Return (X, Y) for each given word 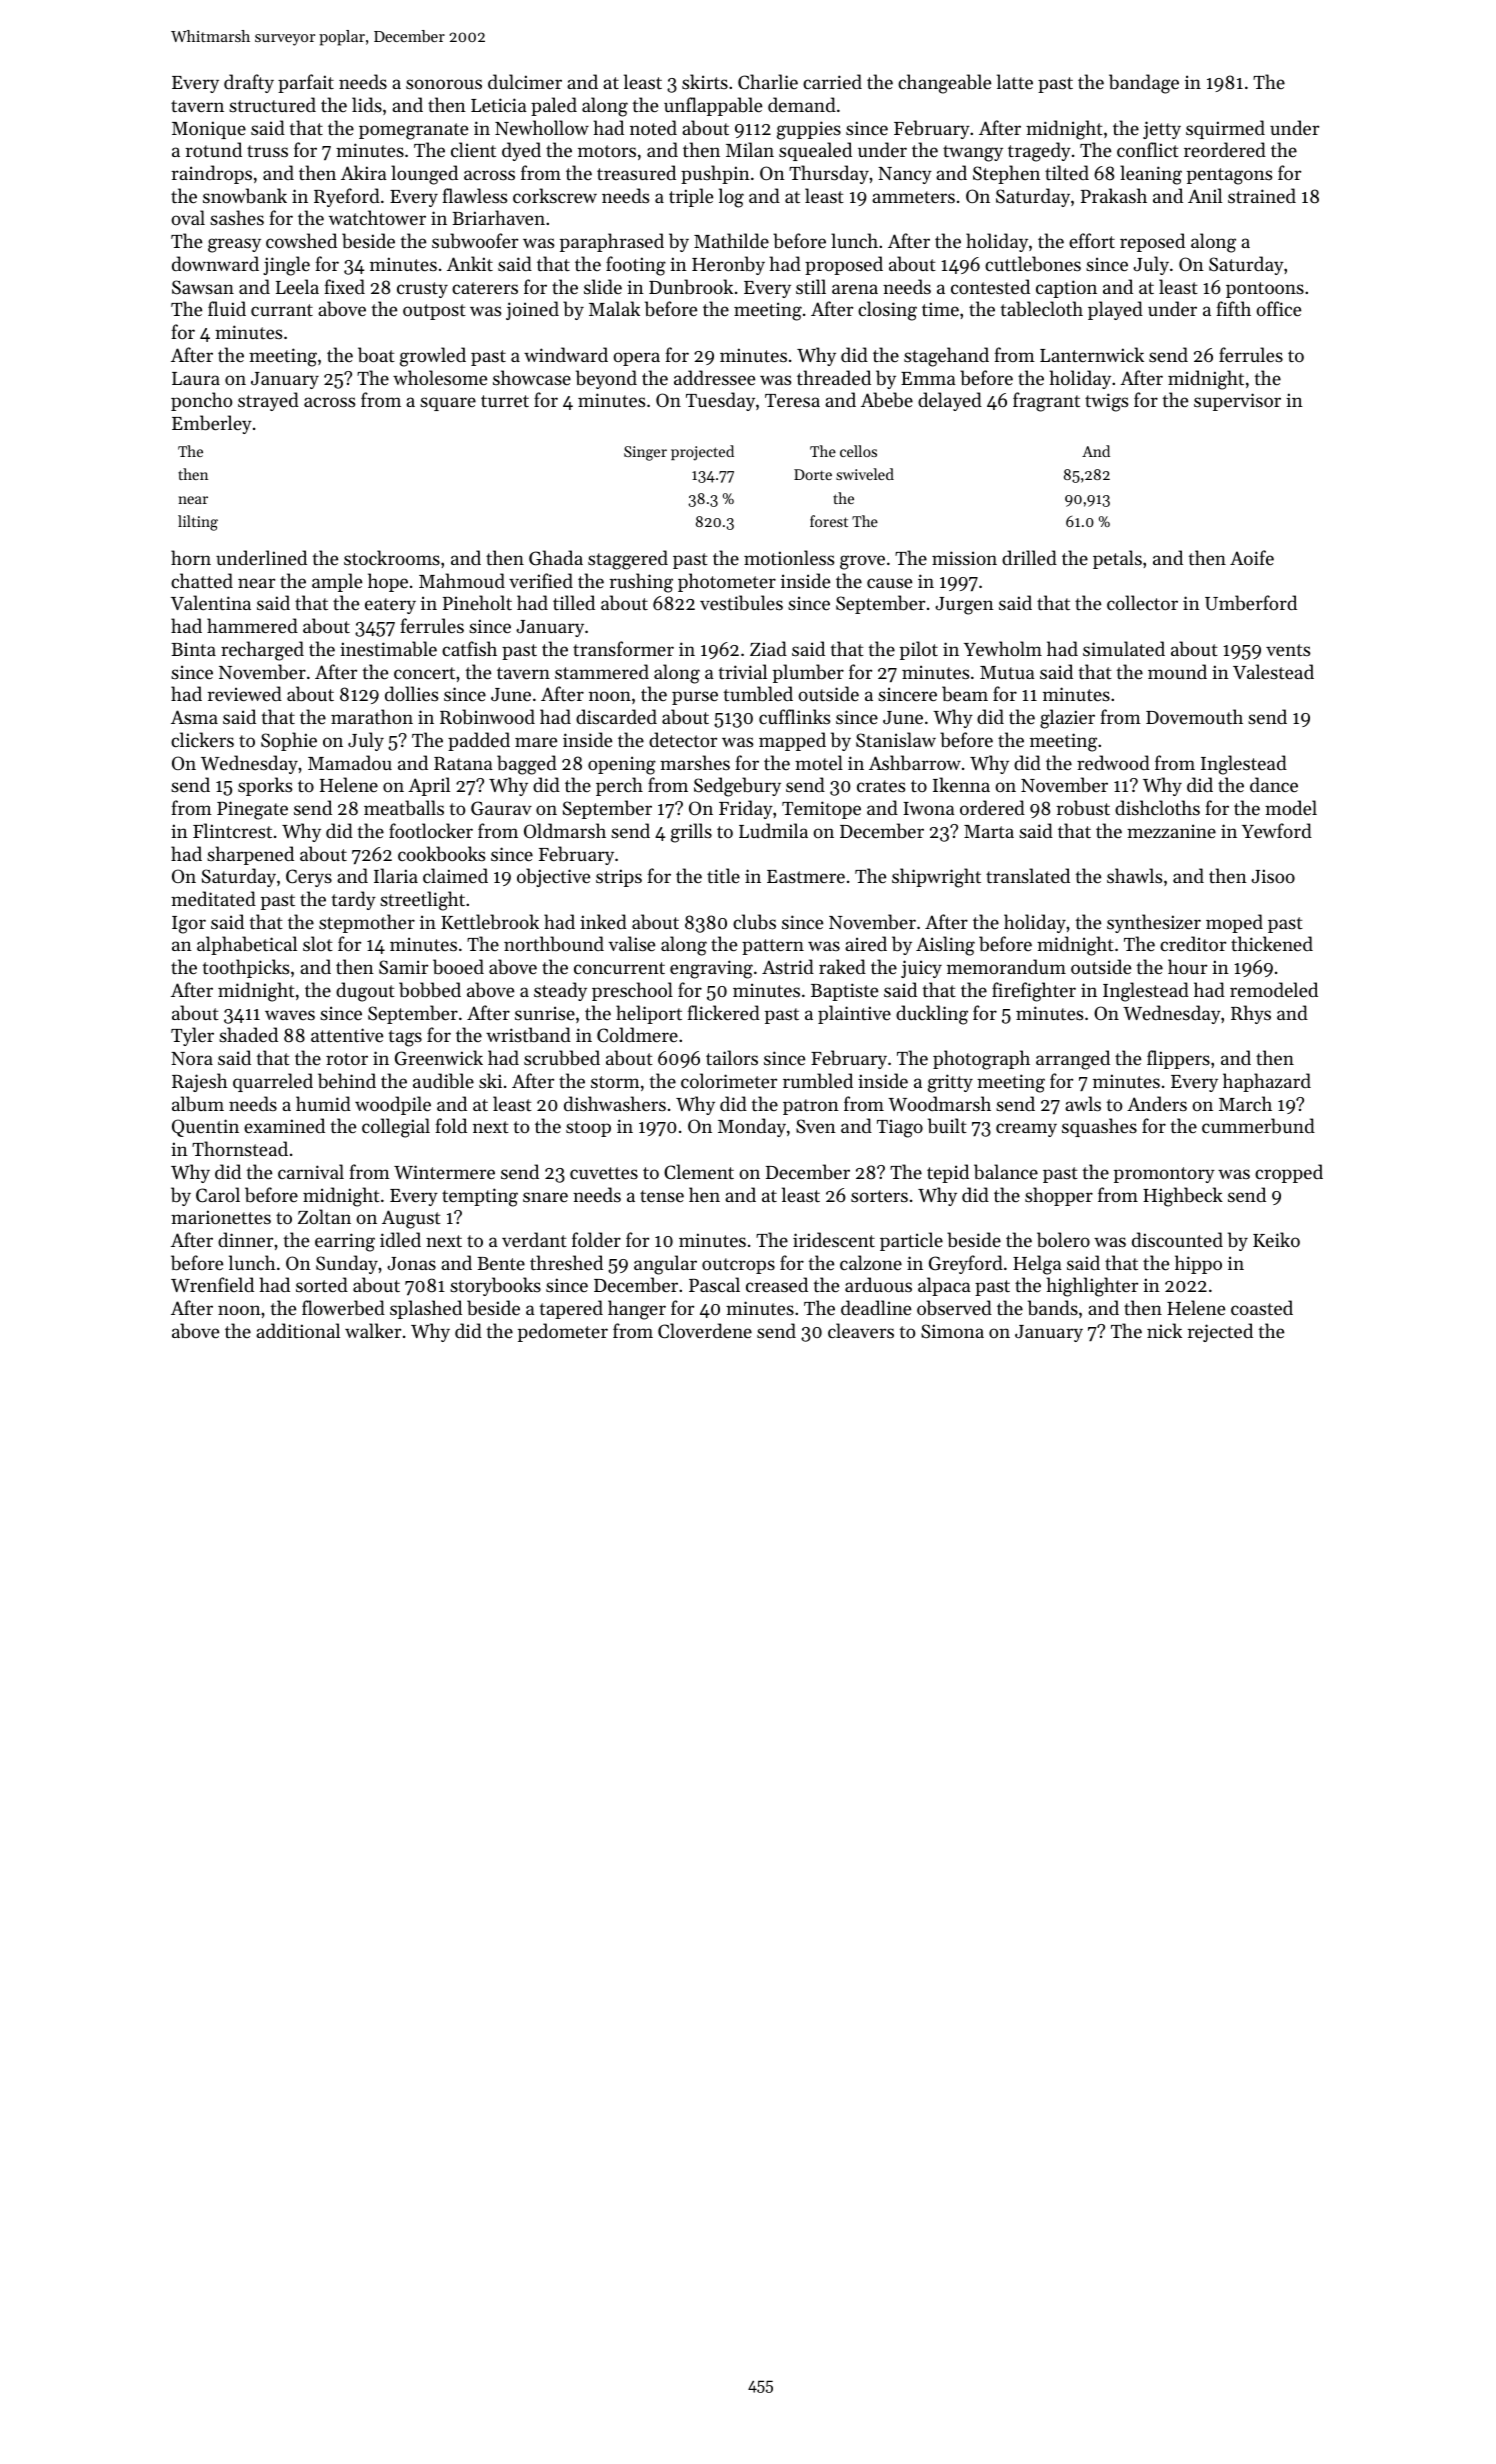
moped (1234, 923)
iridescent (834, 1239)
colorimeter (729, 1080)
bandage (1144, 84)
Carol (218, 1195)
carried (832, 81)
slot (318, 943)
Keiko (1276, 1239)
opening (622, 765)
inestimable (388, 649)
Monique (209, 130)
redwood (1113, 762)
